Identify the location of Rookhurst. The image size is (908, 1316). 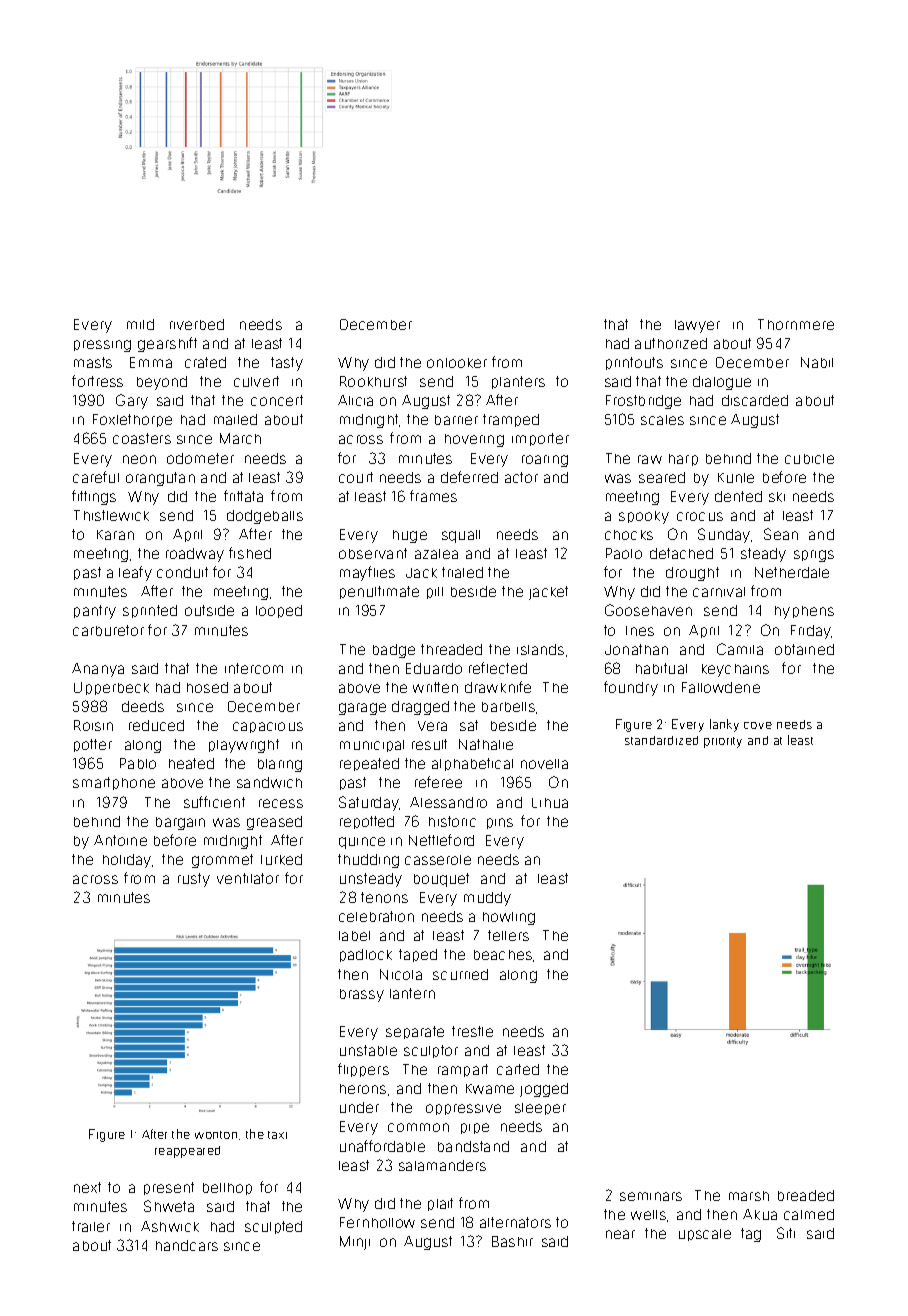
(373, 381).
